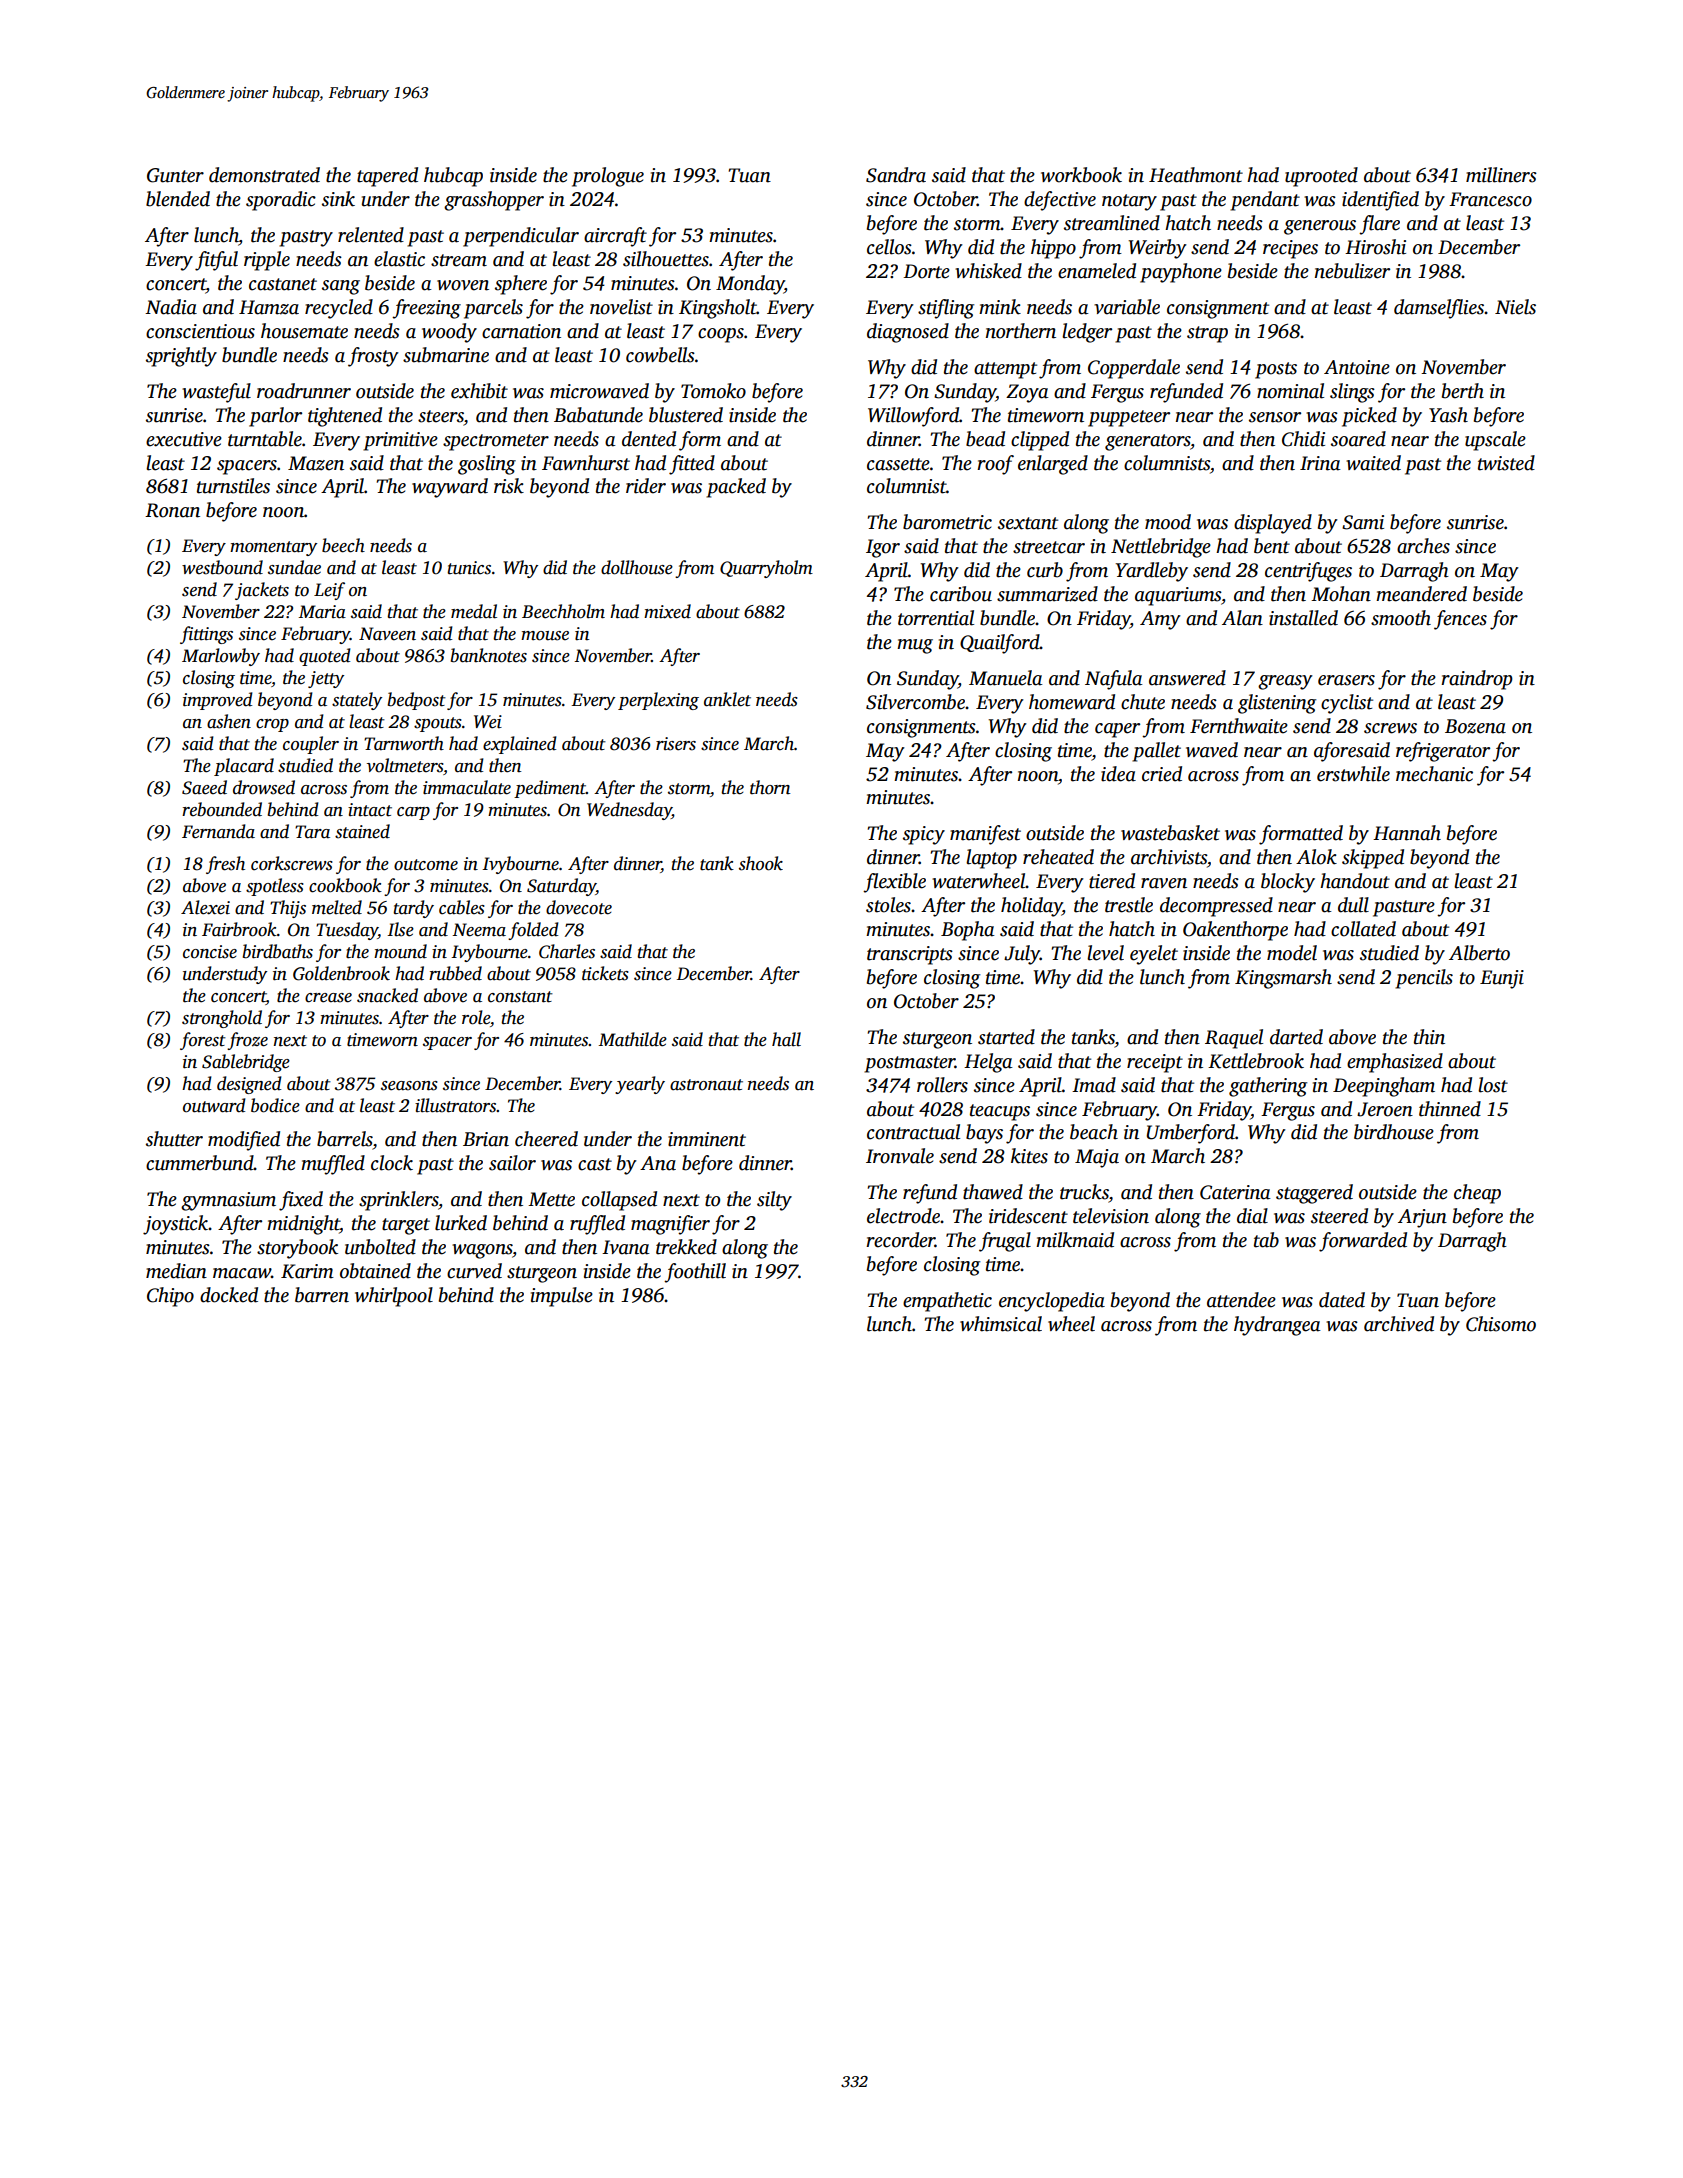 The height and width of the screenshot is (2178, 1683). What do you see at coordinates (1501, 175) in the screenshot?
I see `milliners` at bounding box center [1501, 175].
